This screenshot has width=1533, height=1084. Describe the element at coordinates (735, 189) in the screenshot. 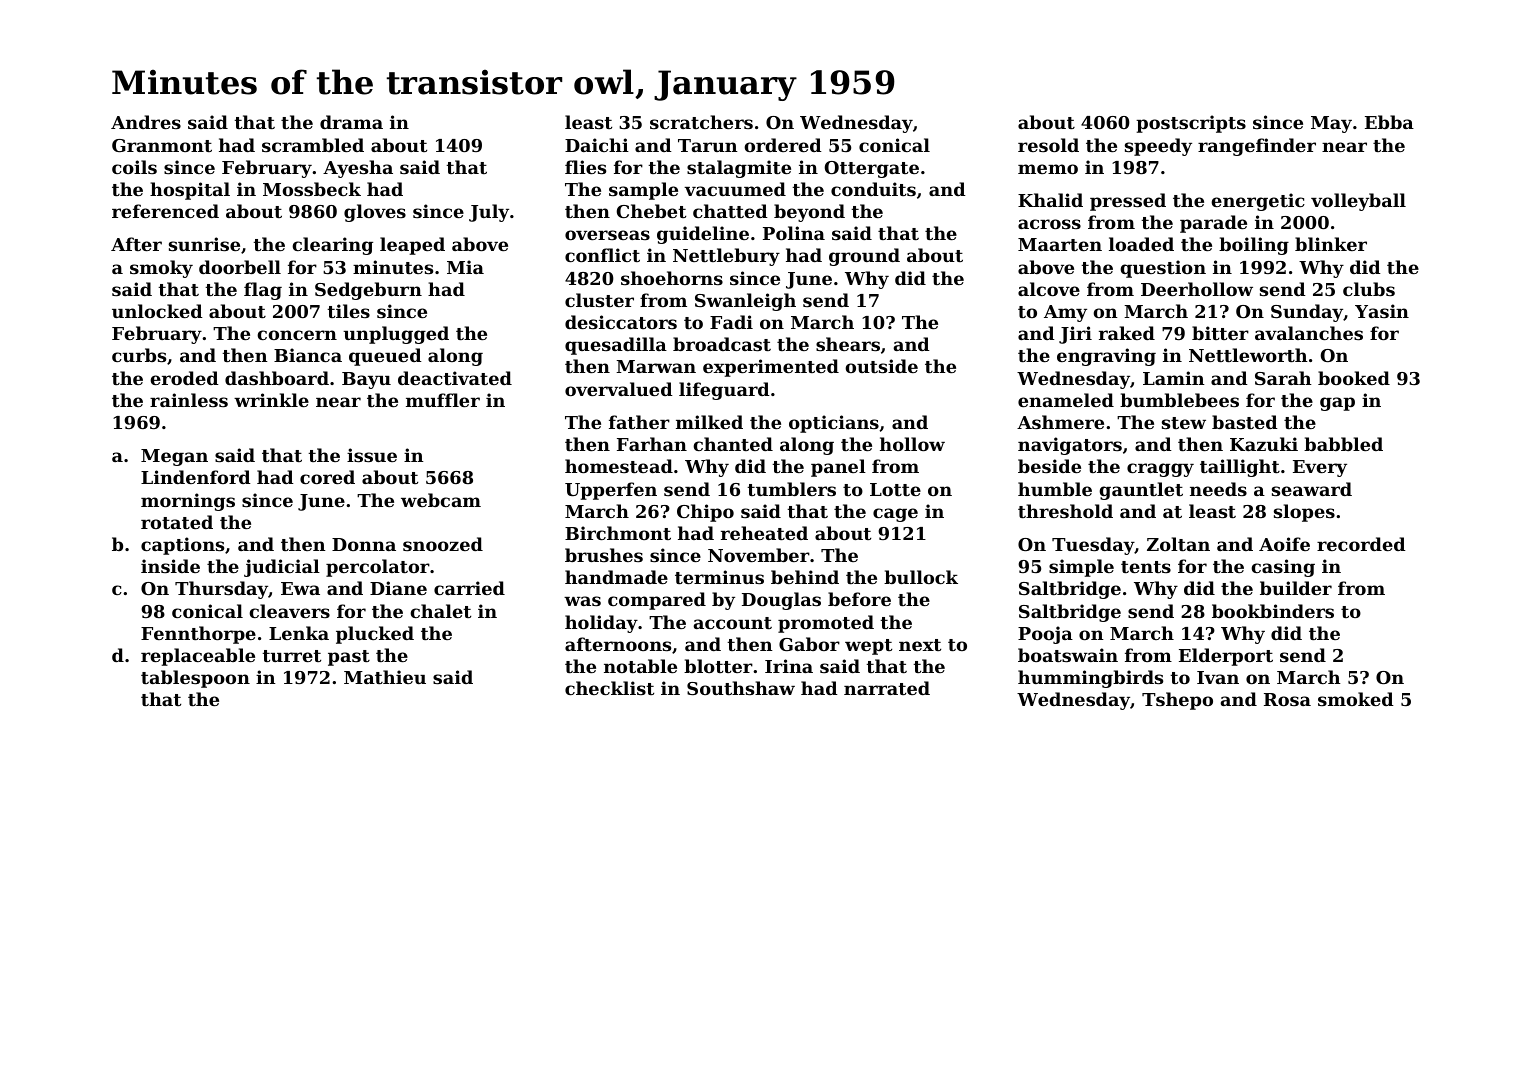

I see `vacuumed` at that location.
